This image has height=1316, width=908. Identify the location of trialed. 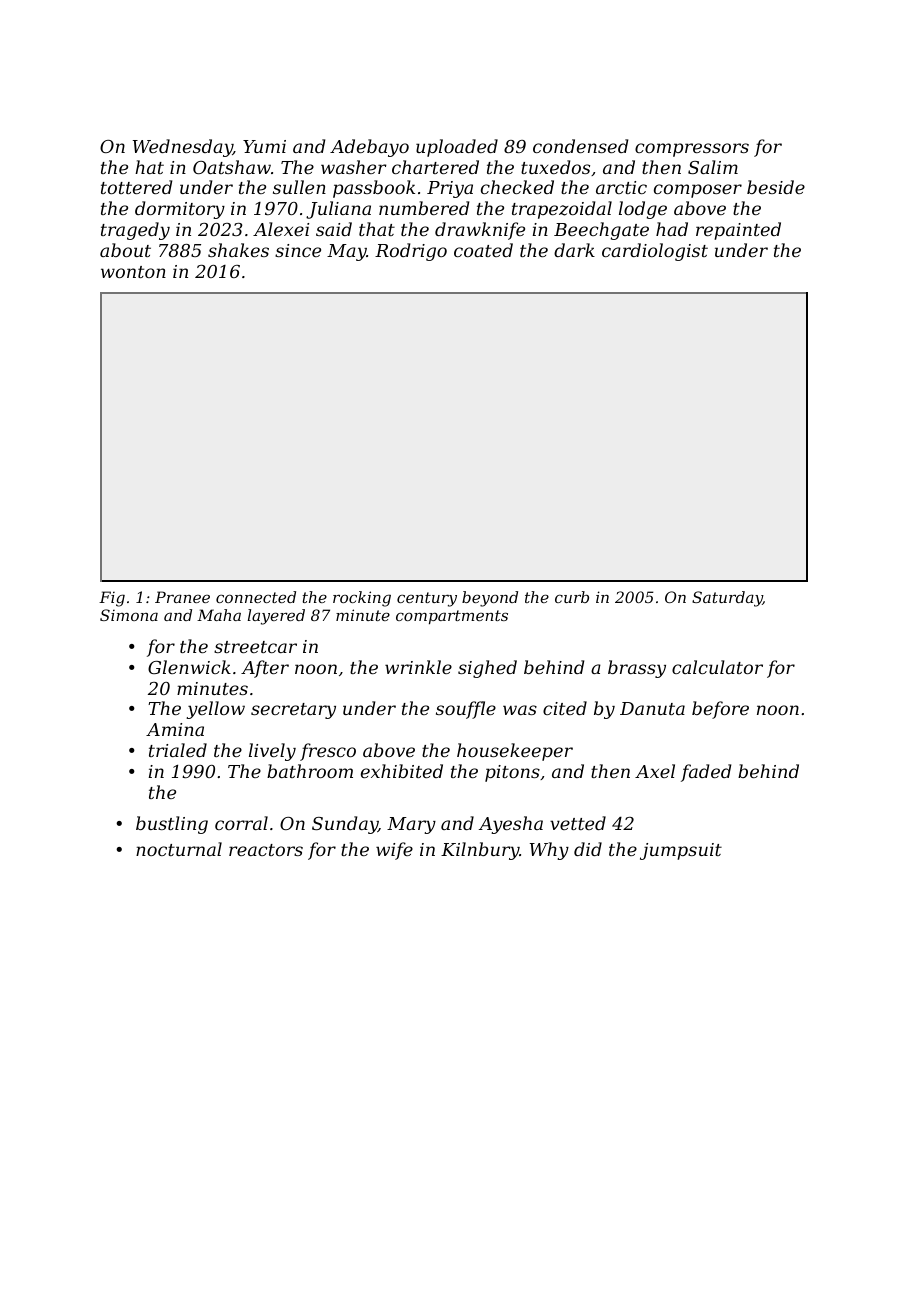
(178, 750).
